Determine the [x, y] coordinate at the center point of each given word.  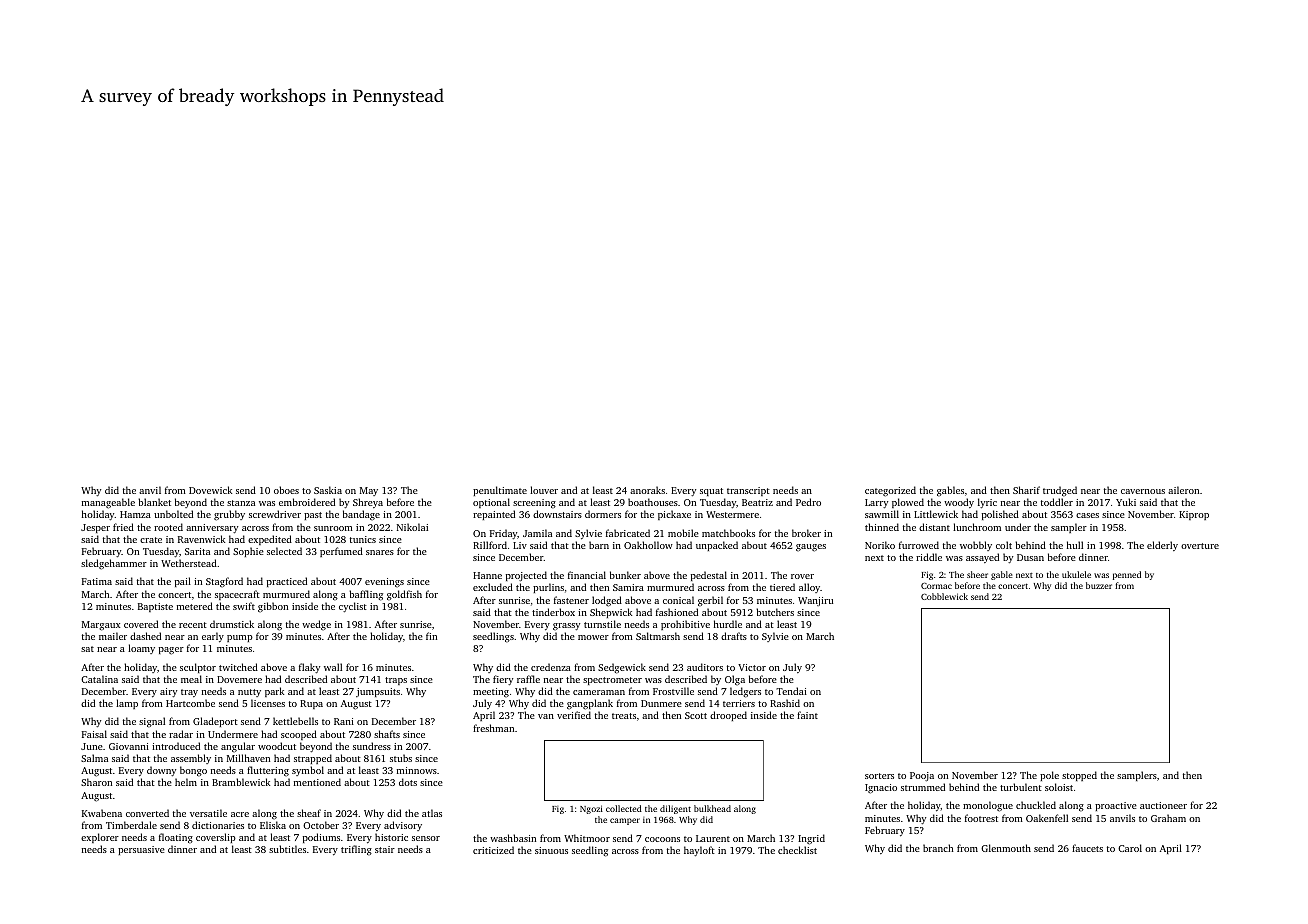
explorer [100, 838]
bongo [193, 771]
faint [807, 715]
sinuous [551, 850]
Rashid [785, 703]
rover [802, 576]
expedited [270, 540]
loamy [141, 649]
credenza [551, 667]
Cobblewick [944, 596]
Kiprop [1194, 515]
